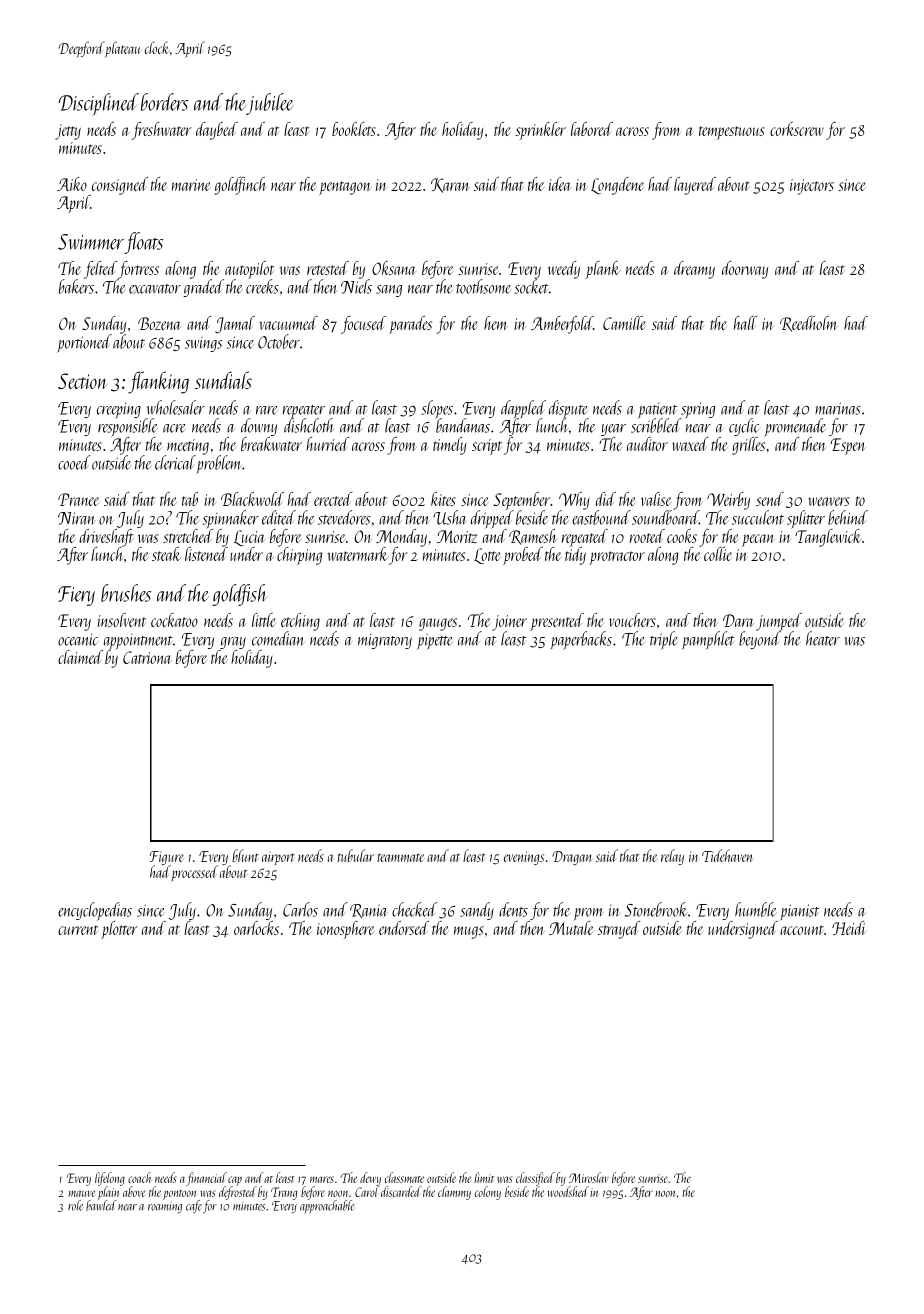  I want to click on scribbled, so click(655, 426).
